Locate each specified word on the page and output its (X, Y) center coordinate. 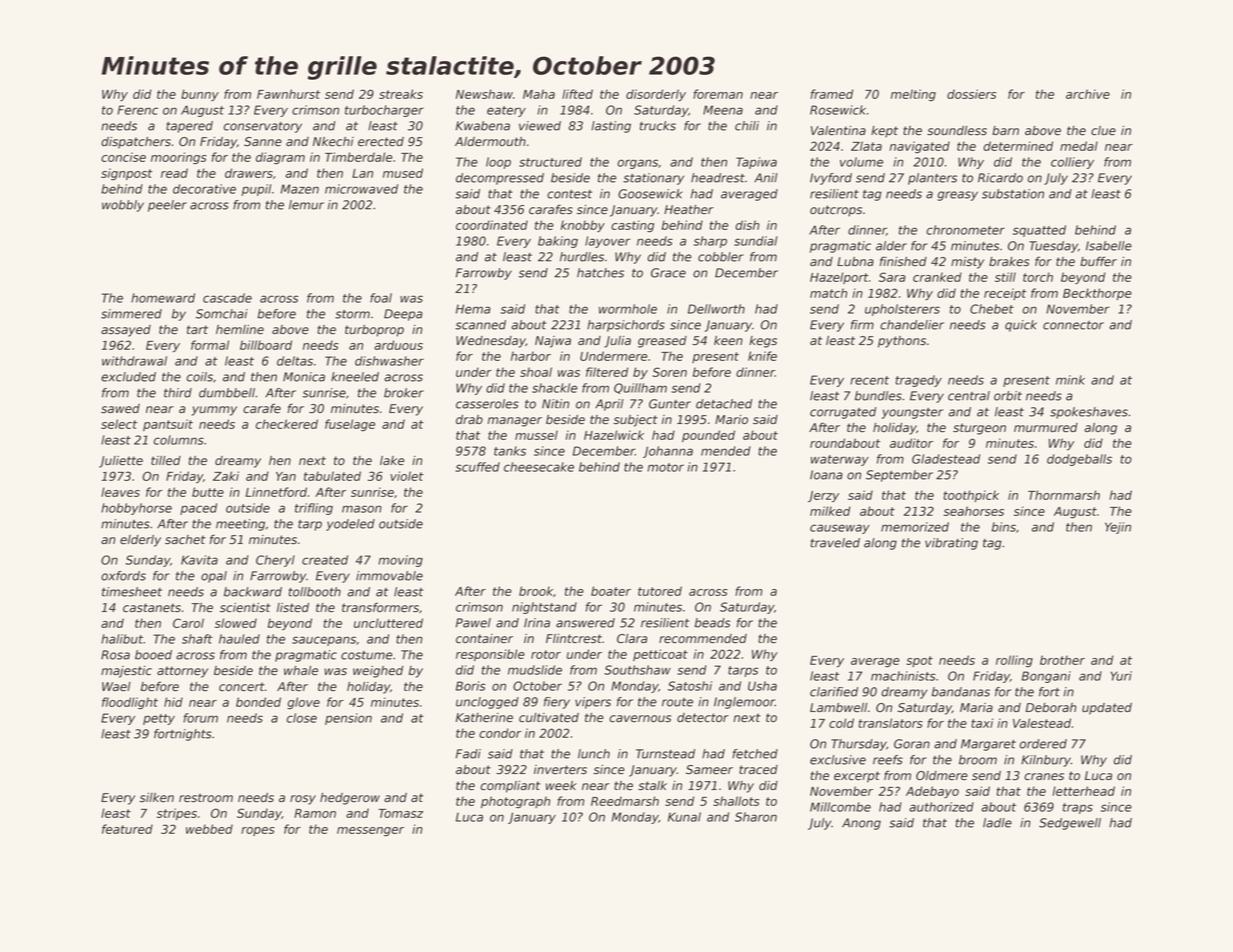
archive (1088, 94)
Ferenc (137, 110)
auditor (911, 443)
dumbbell (227, 393)
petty (159, 719)
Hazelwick (614, 435)
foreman (718, 94)
